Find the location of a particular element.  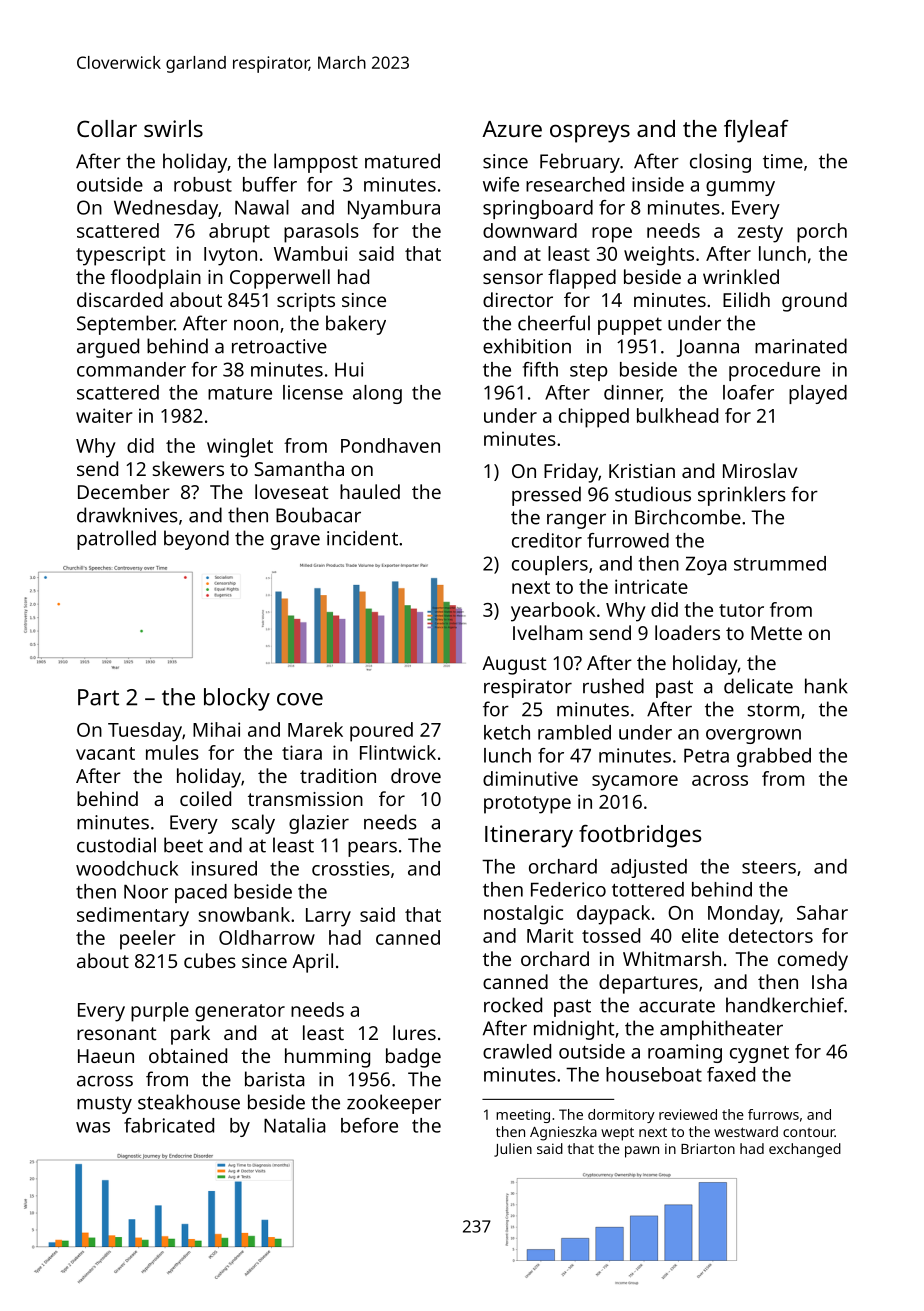

Azure is located at coordinates (512, 129).
